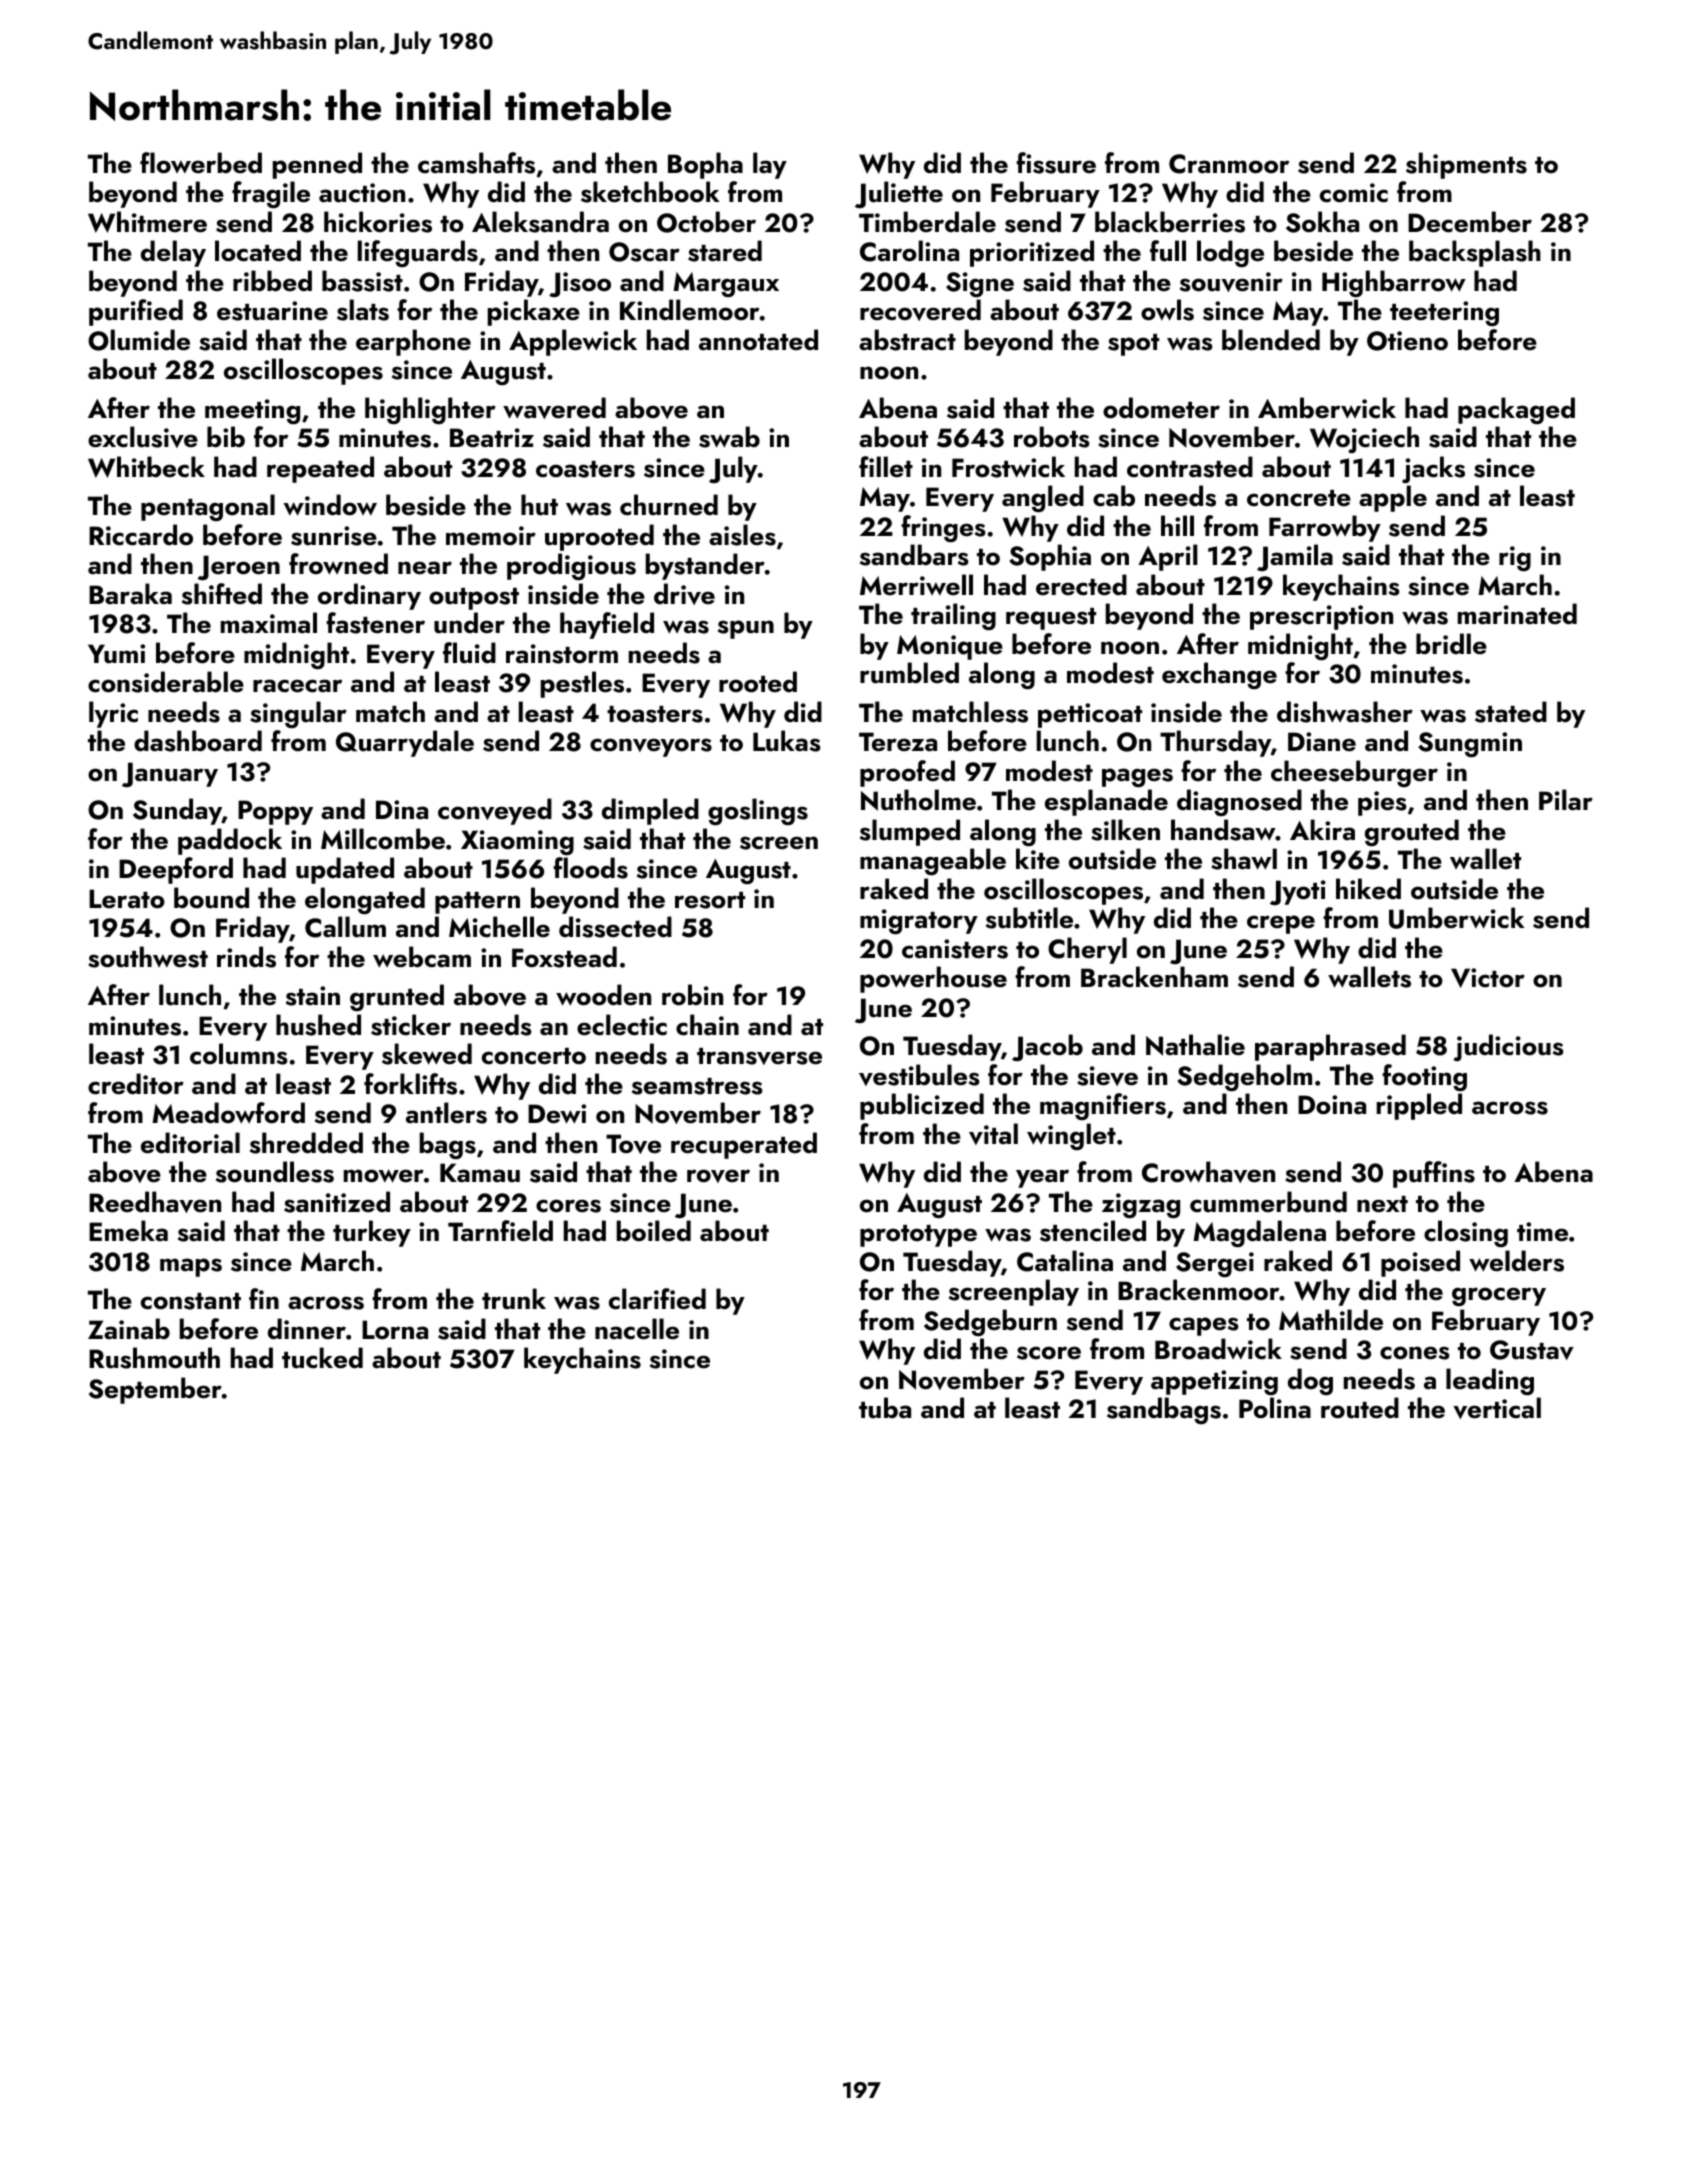 The width and height of the page is (1683, 2178). Describe the element at coordinates (705, 165) in the page. I see `Bopha` at that location.
